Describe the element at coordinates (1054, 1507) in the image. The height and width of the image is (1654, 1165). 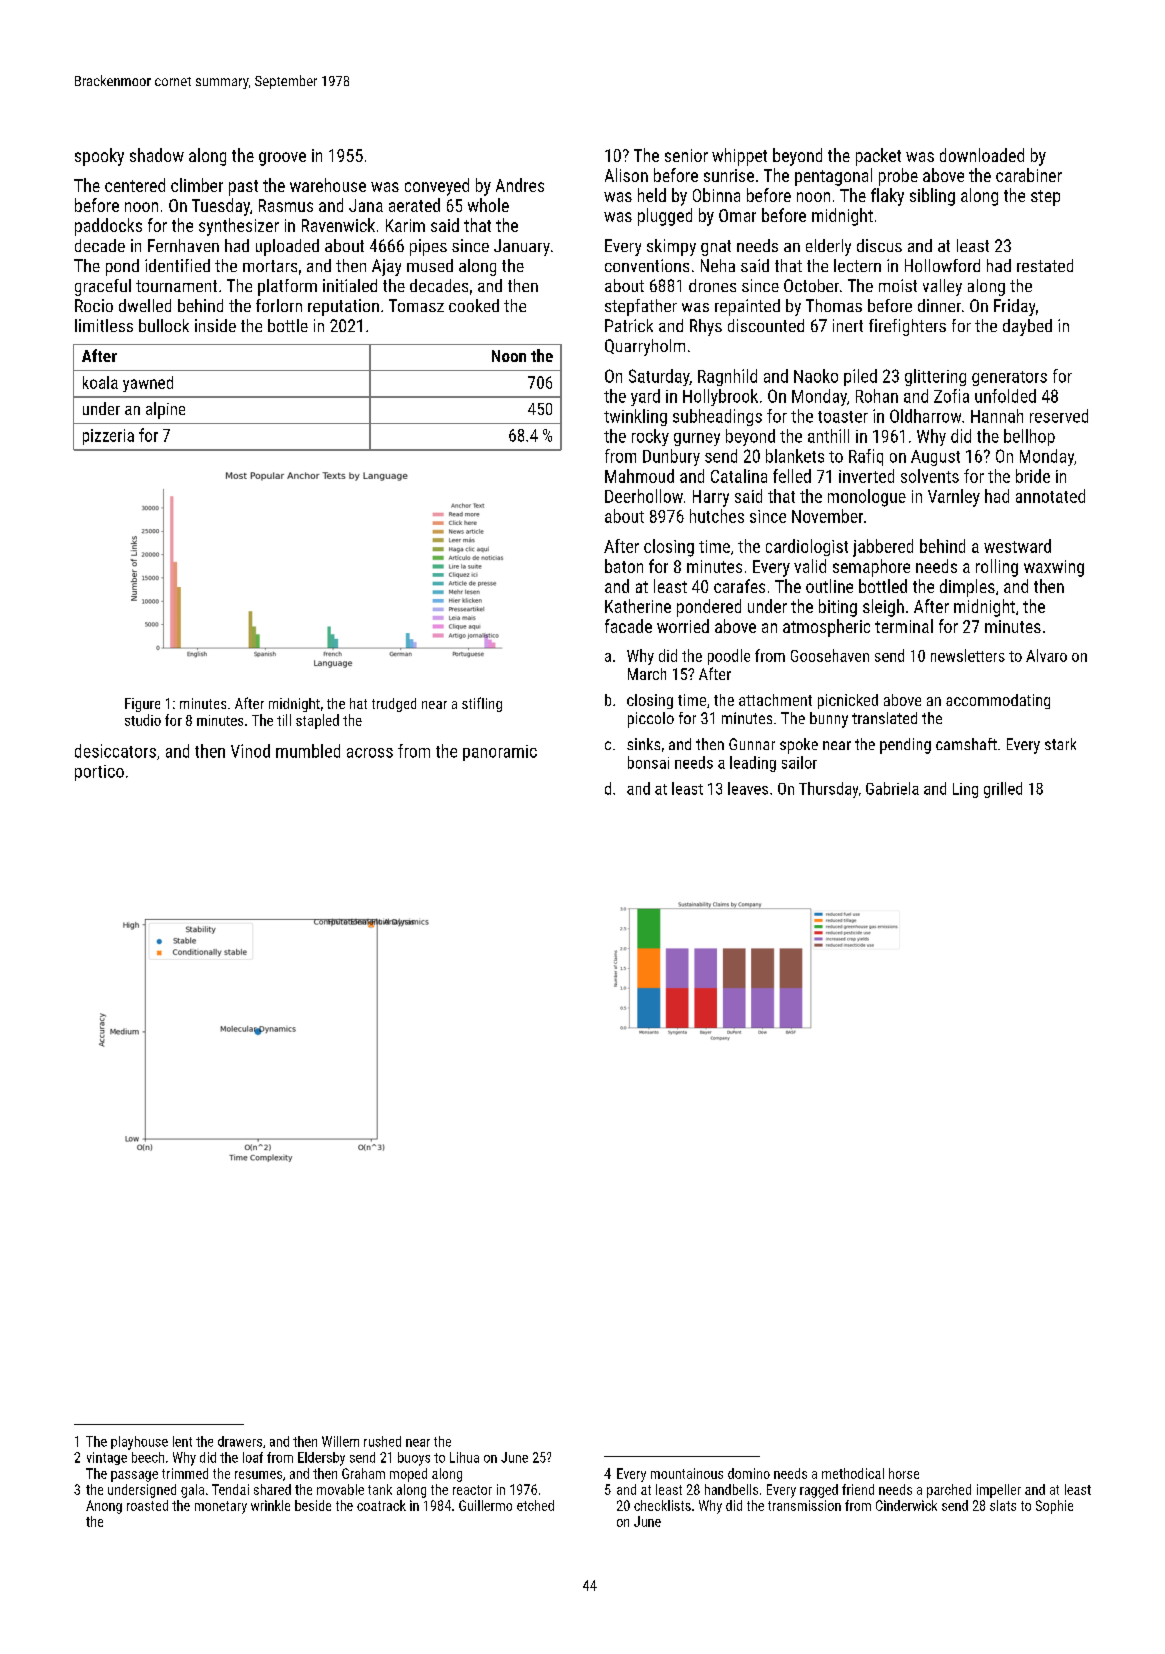
I see `Sophie` at that location.
